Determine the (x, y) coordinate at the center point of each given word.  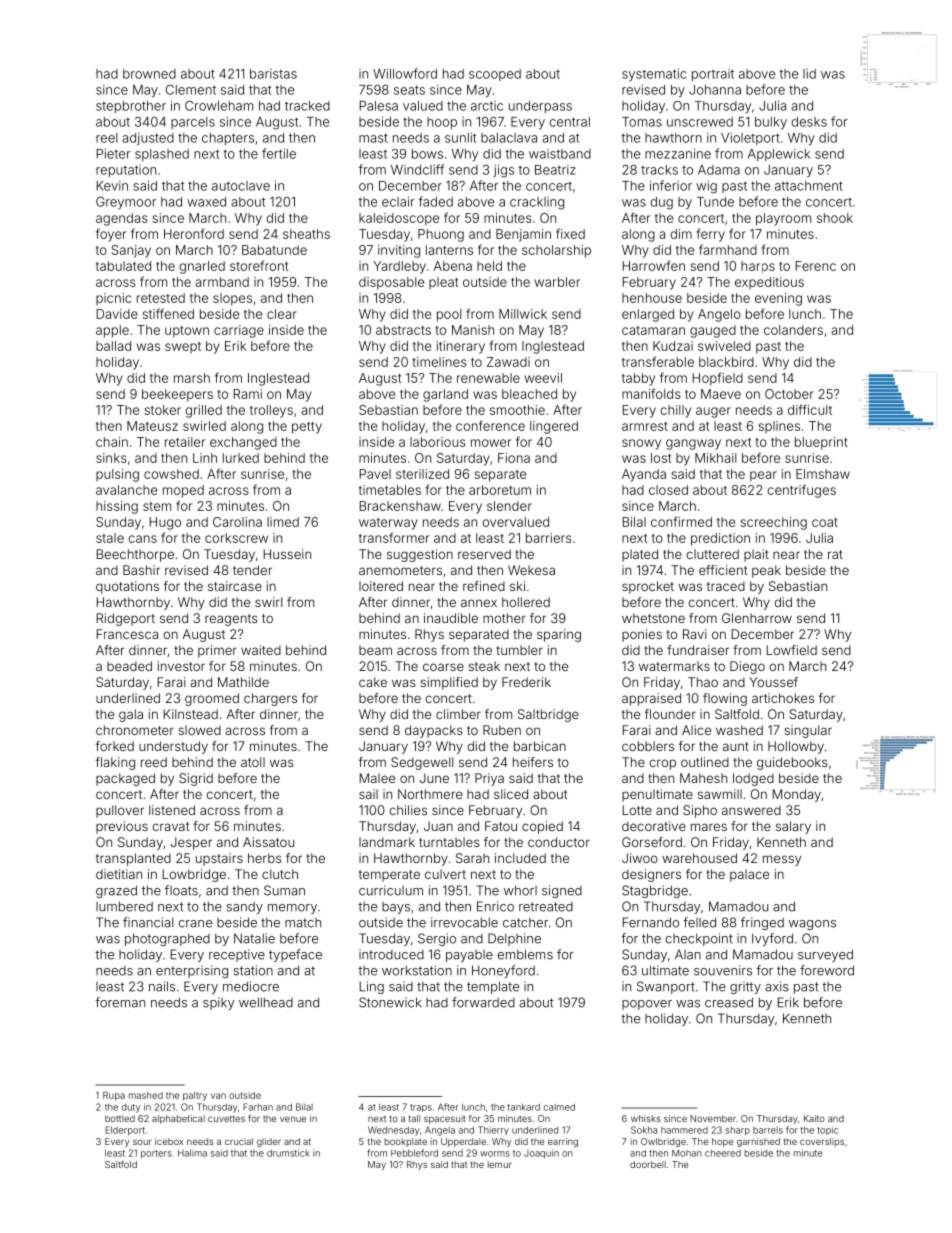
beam (375, 650)
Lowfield (792, 650)
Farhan (258, 1107)
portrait (713, 75)
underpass (540, 107)
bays (396, 908)
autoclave (241, 186)
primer (217, 651)
